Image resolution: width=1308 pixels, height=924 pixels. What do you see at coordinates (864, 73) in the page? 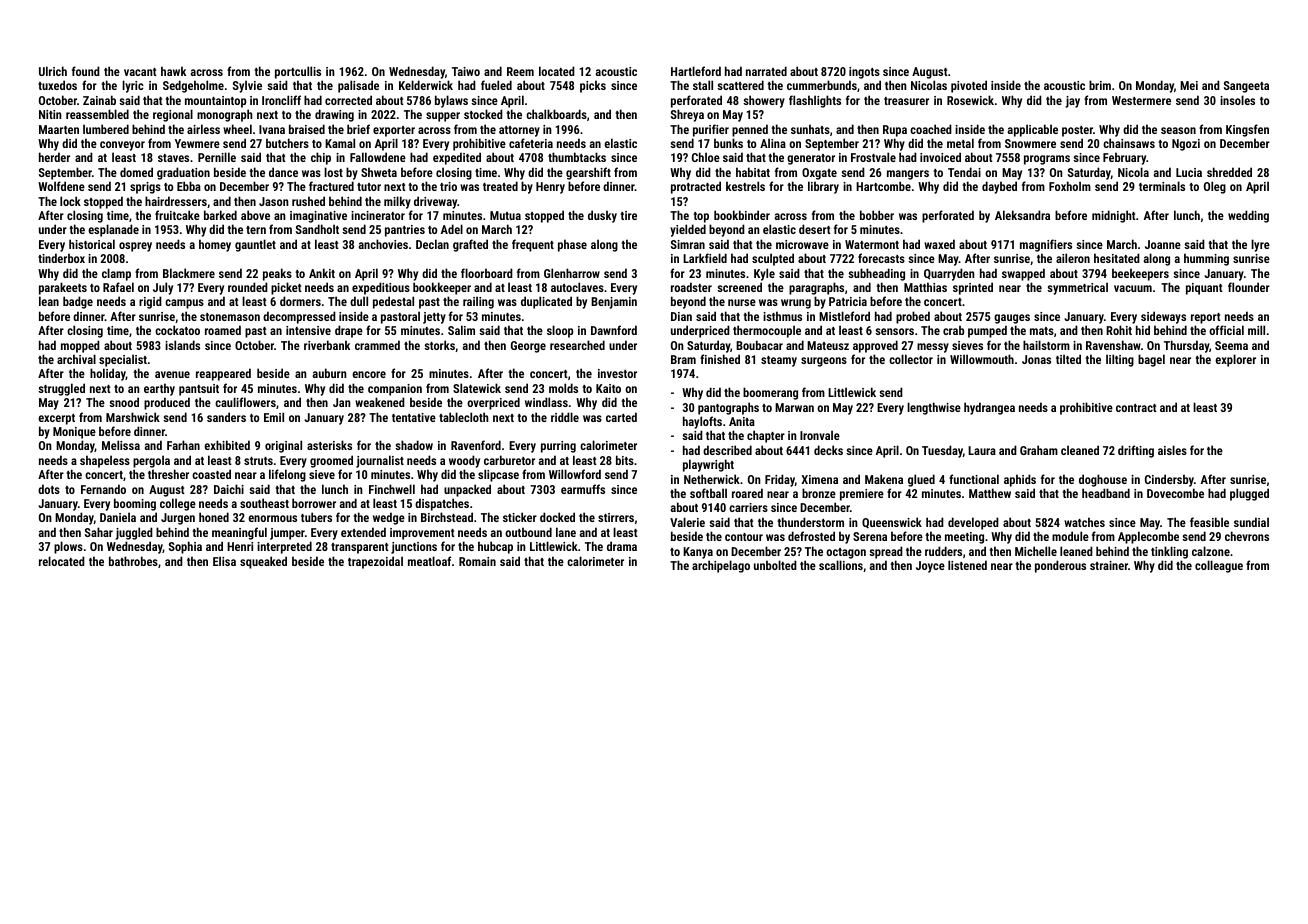
I see `ingots` at bounding box center [864, 73].
